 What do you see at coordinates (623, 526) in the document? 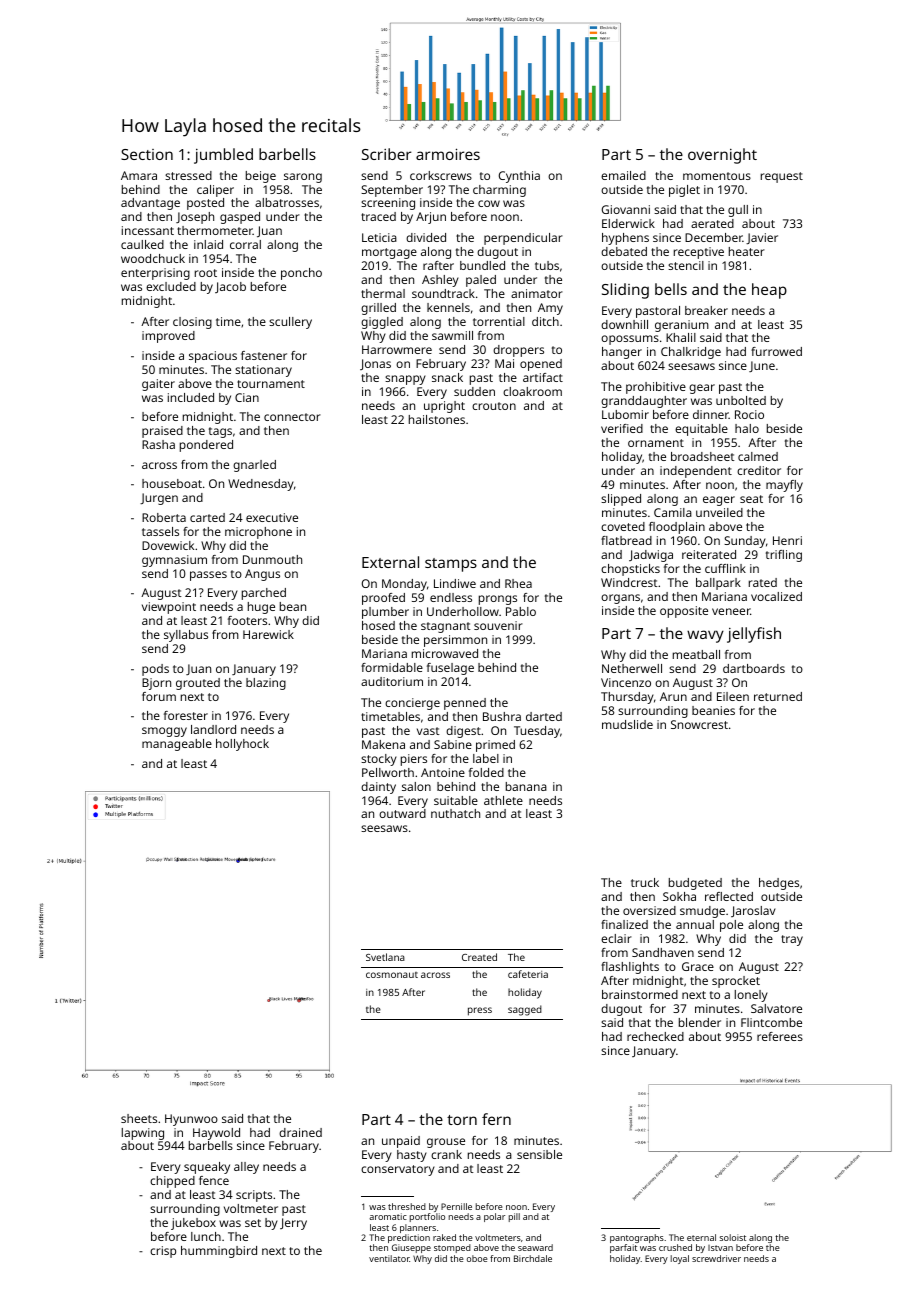
I see `coveted` at bounding box center [623, 526].
